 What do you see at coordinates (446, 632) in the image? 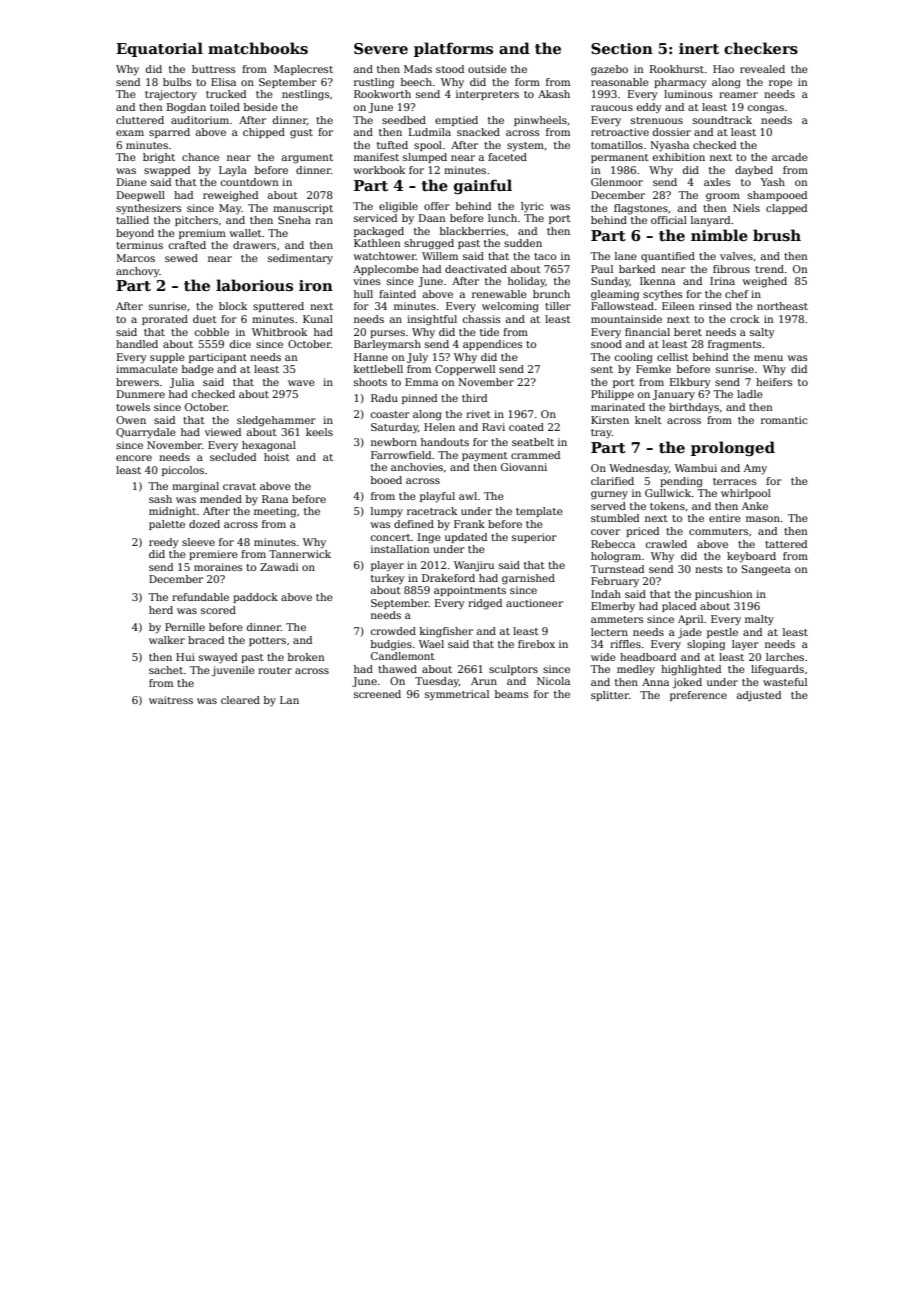
I see `kingfisher` at bounding box center [446, 632].
